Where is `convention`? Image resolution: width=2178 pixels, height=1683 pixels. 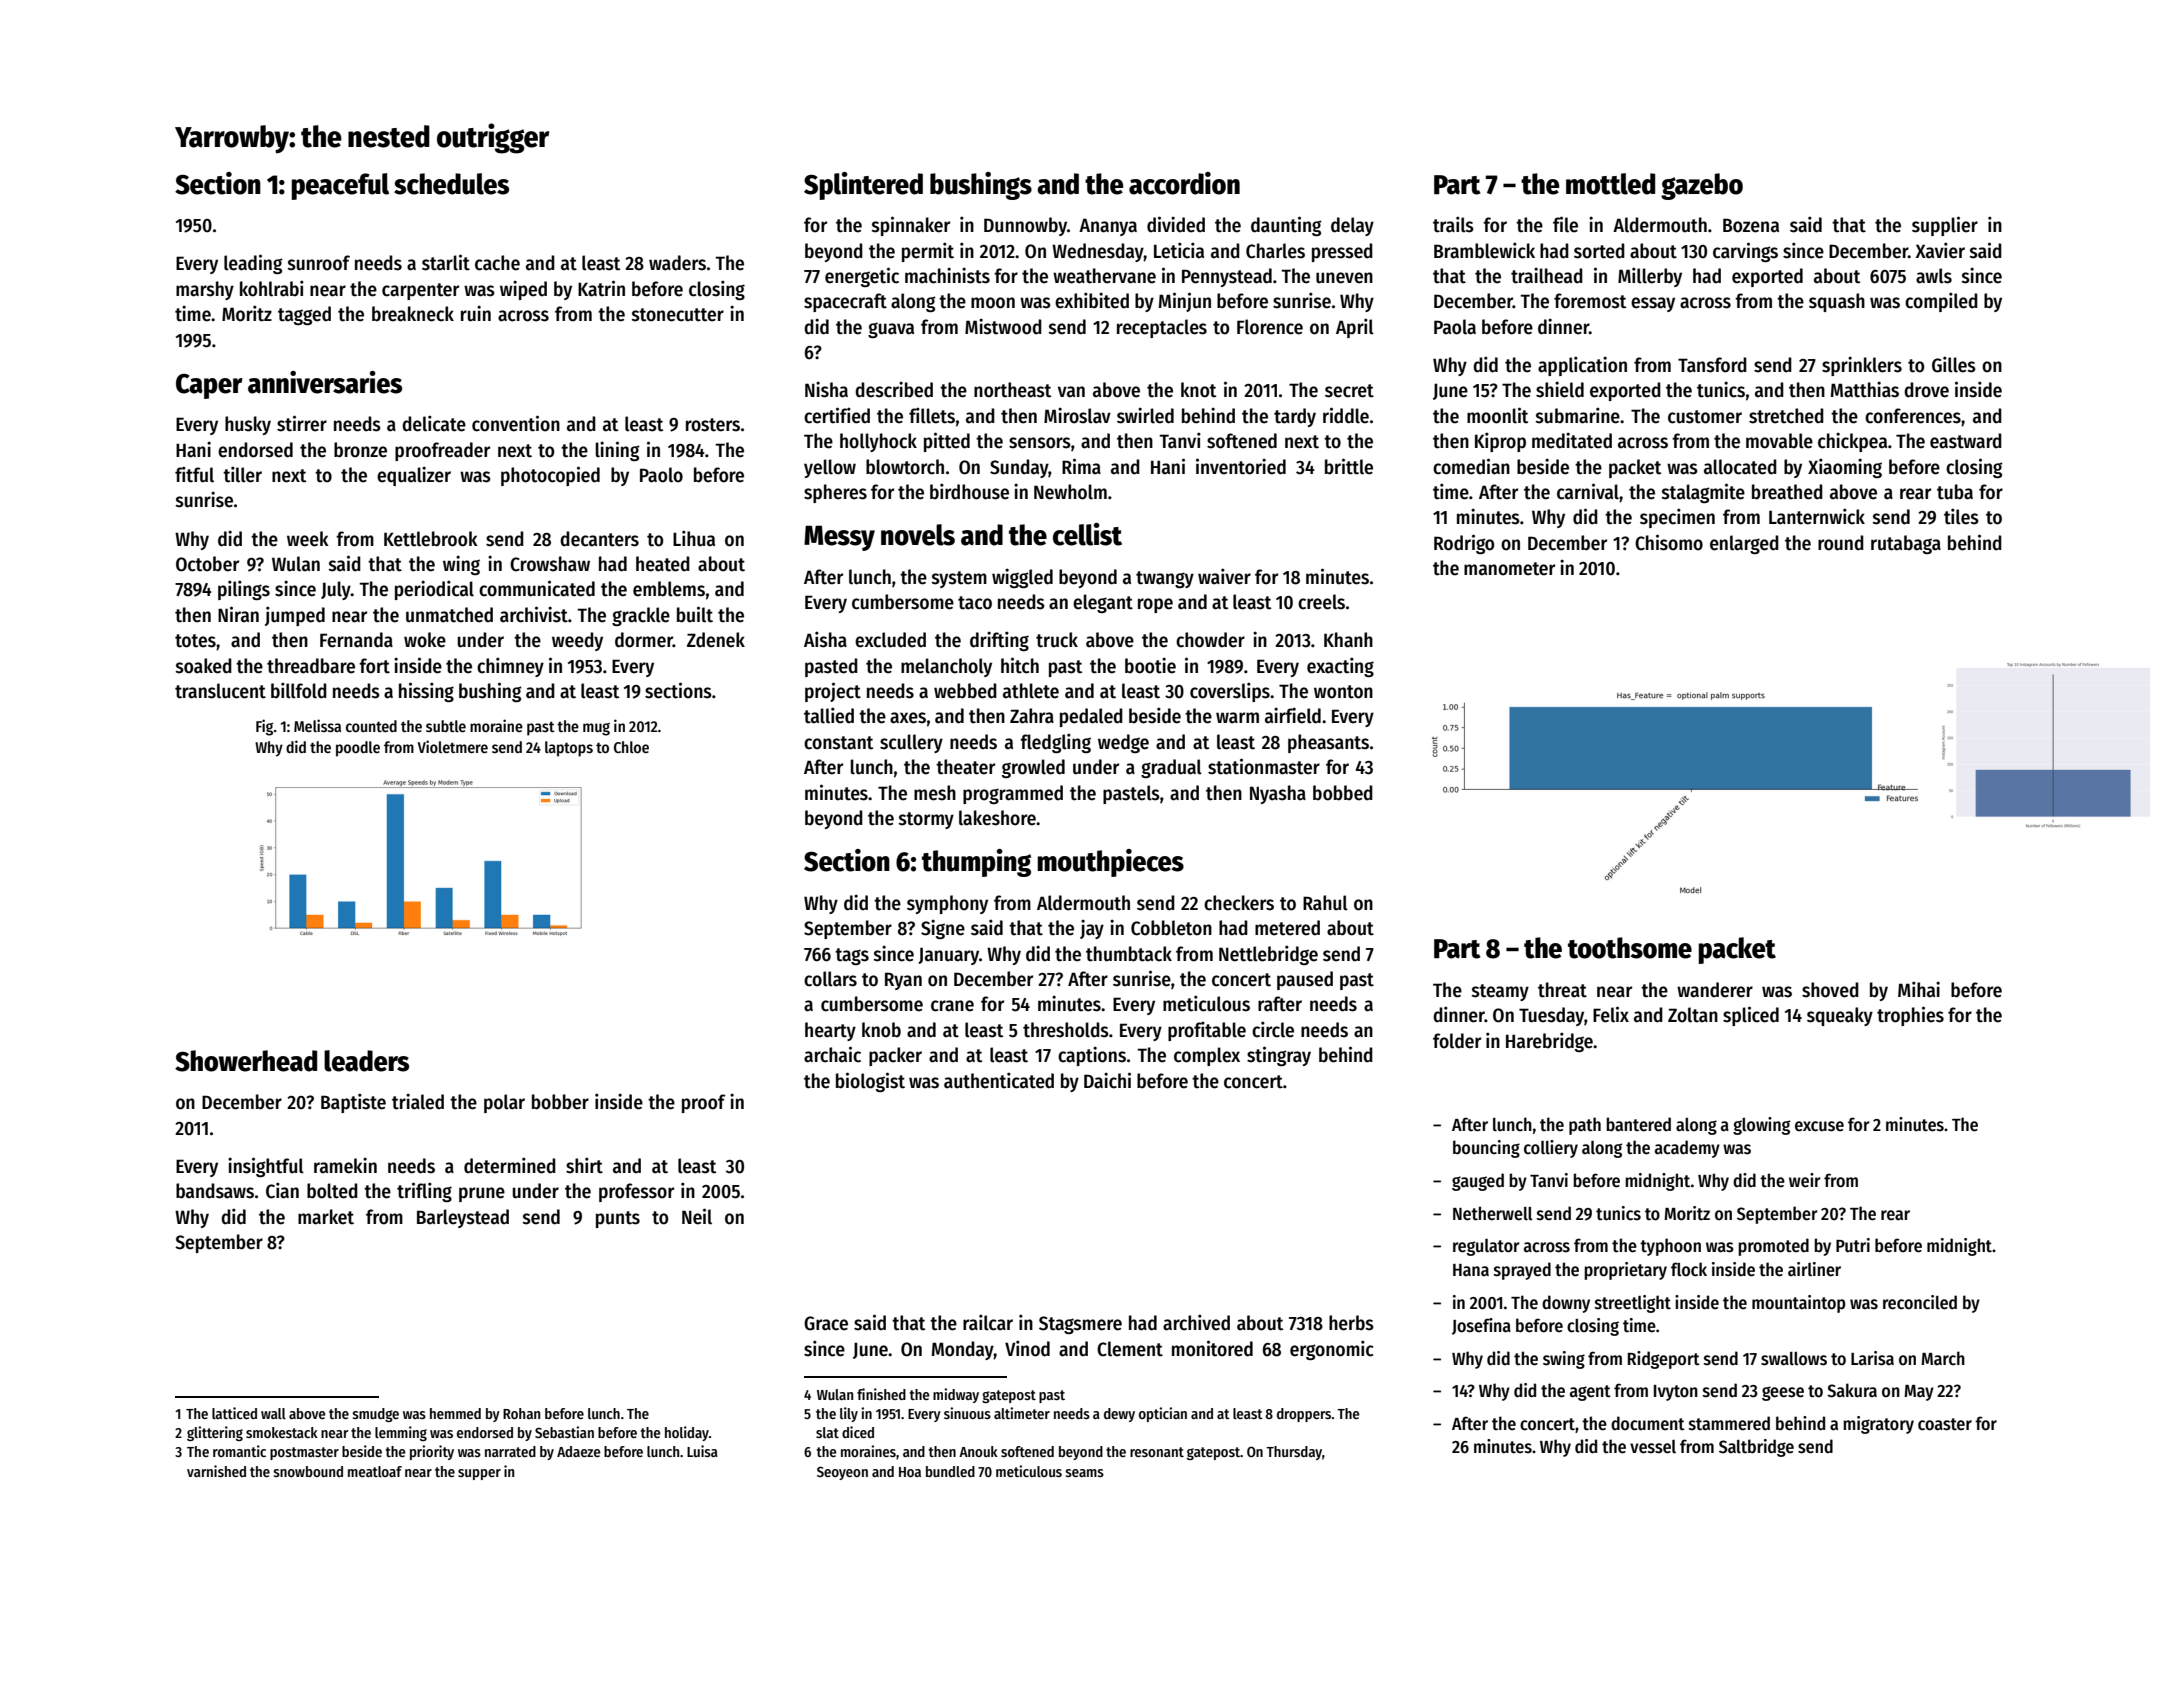 convention is located at coordinates (516, 423).
